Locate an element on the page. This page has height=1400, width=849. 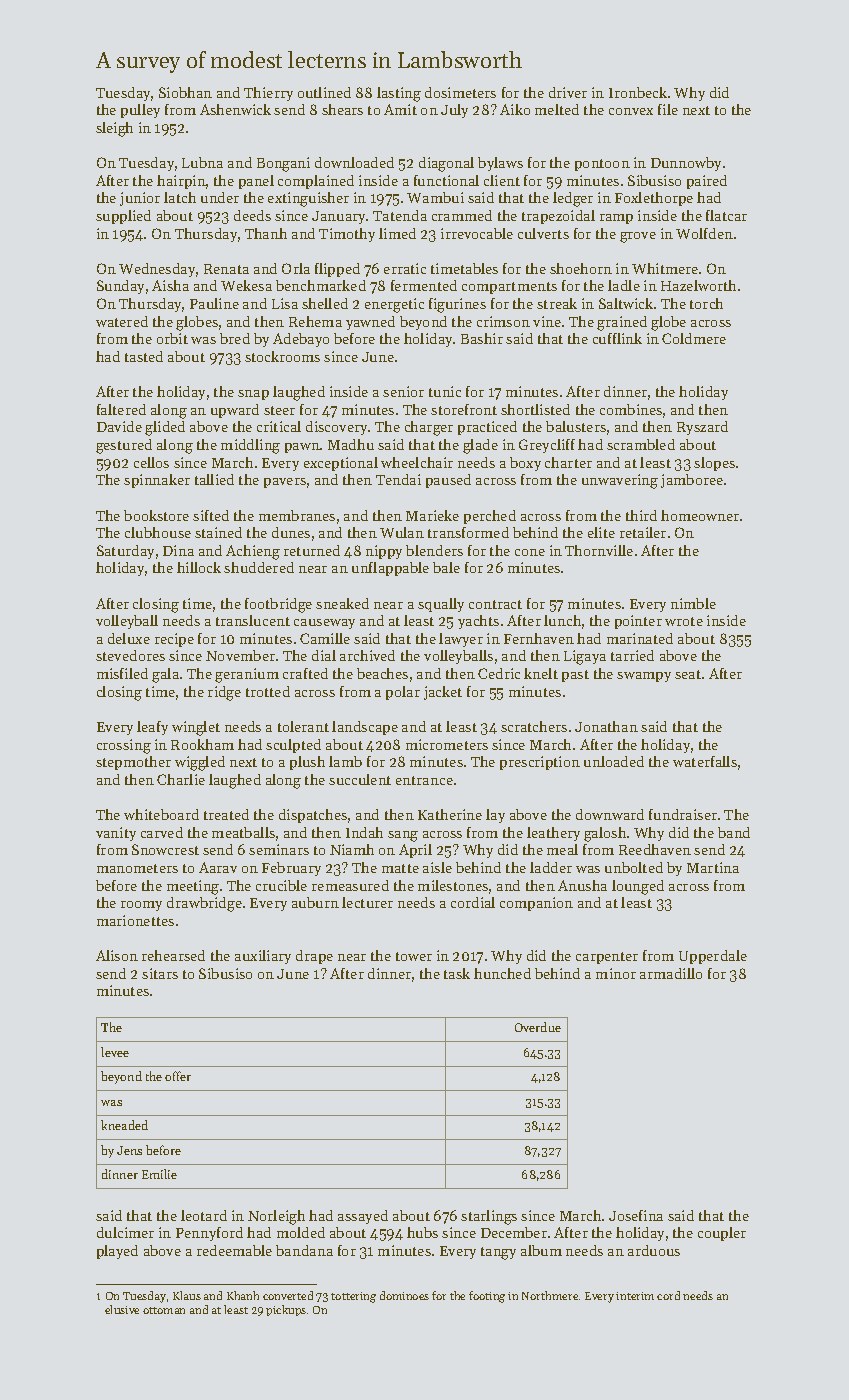
Ironbeck is located at coordinates (638, 92).
